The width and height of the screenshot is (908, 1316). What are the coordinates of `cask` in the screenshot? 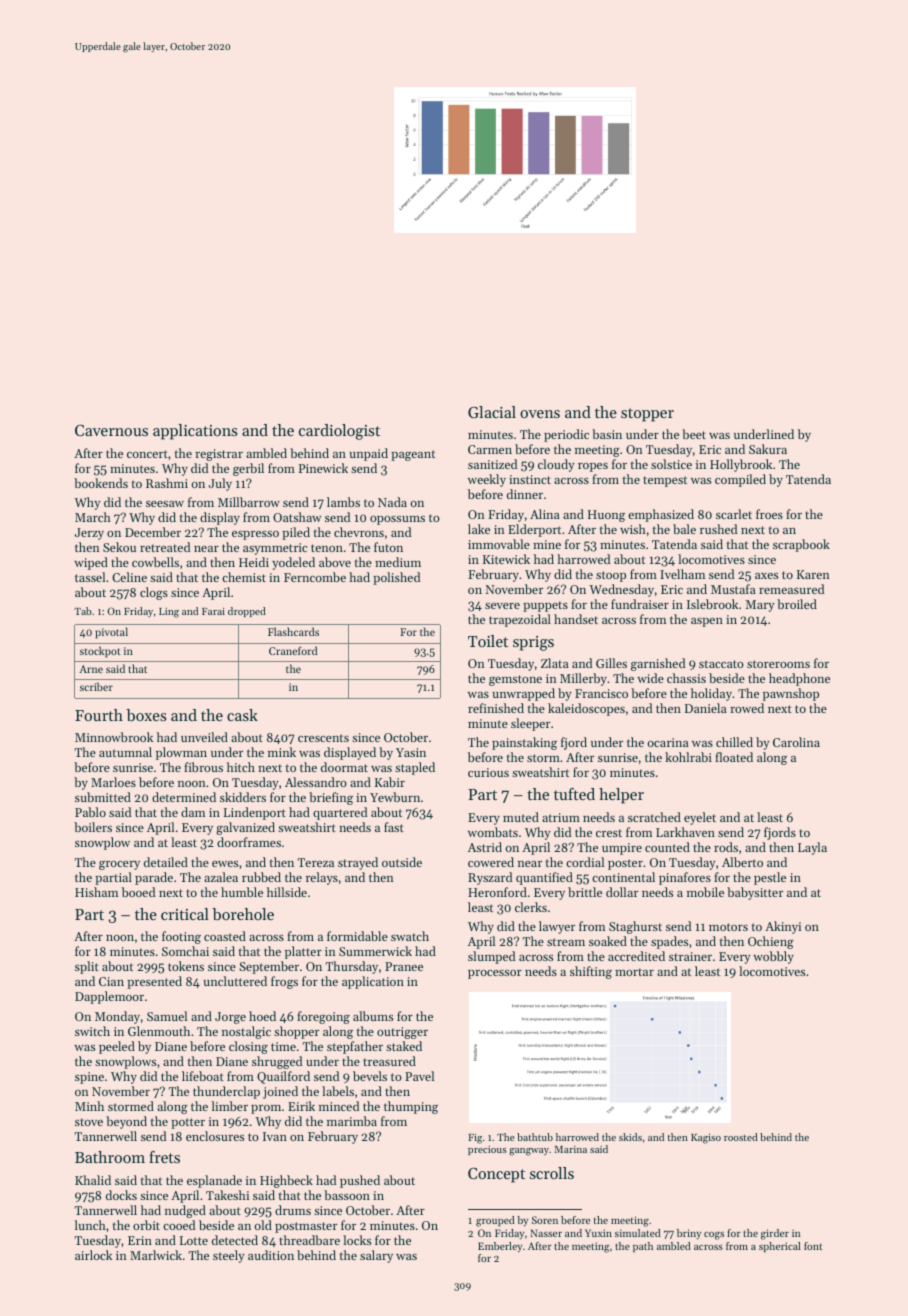 It's located at (242, 715).
